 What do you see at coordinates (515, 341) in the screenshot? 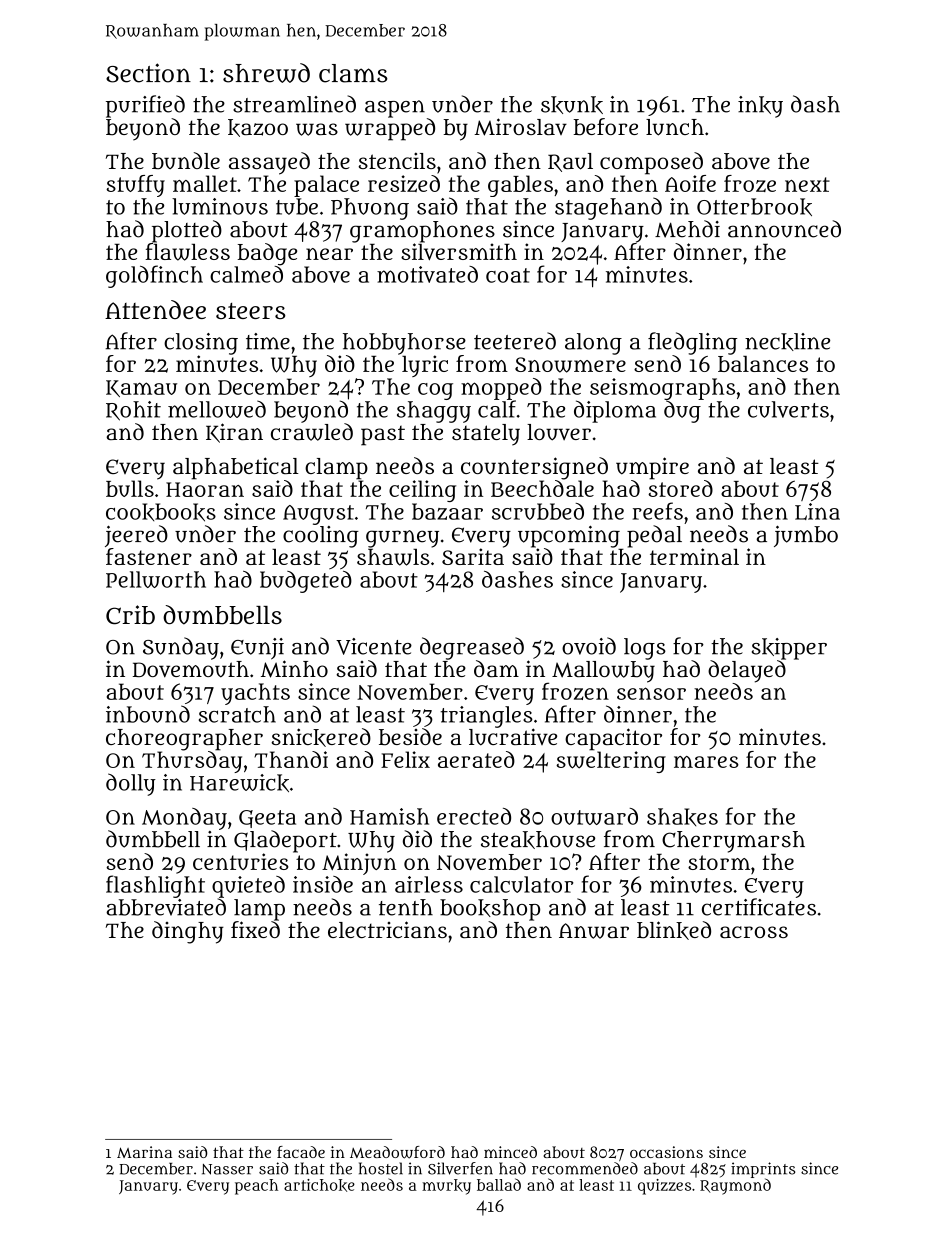
I see `teetered` at bounding box center [515, 341].
